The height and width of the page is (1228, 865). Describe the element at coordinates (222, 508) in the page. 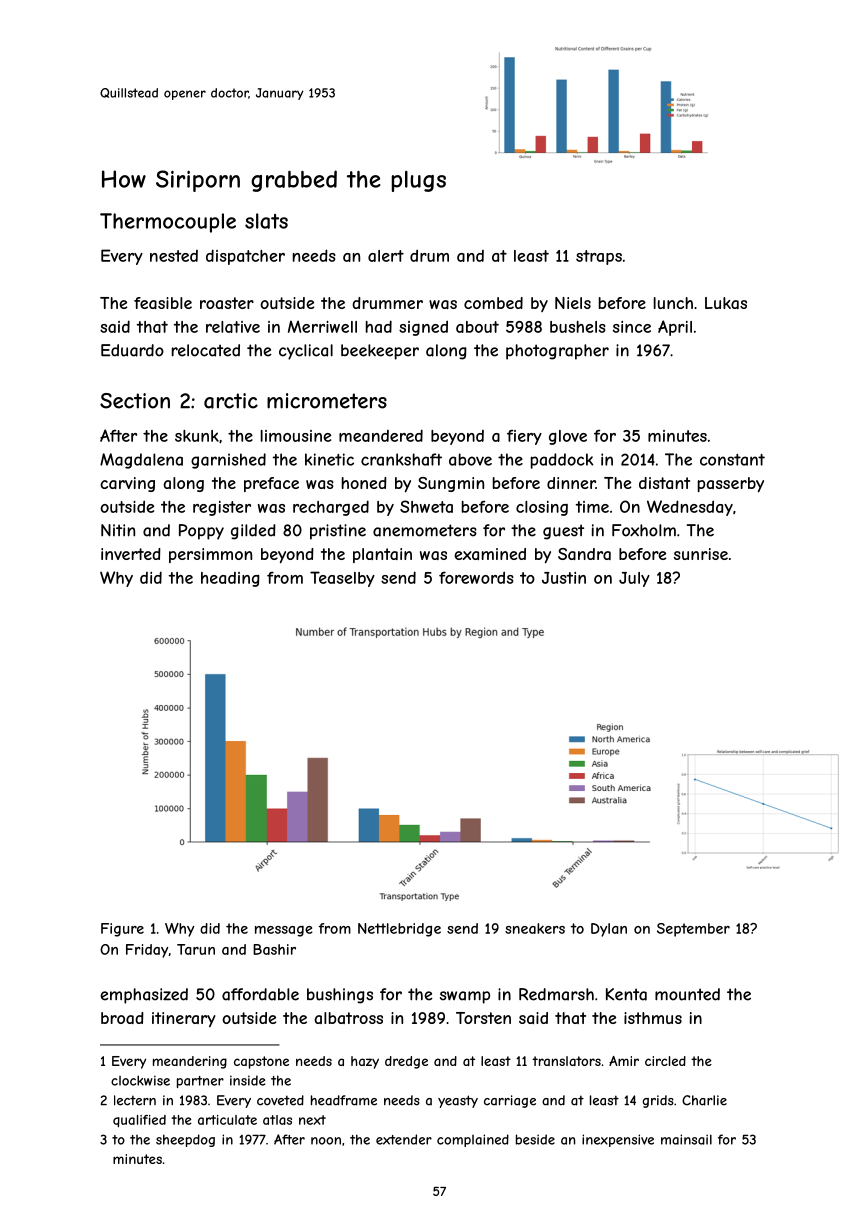

I see `register` at that location.
